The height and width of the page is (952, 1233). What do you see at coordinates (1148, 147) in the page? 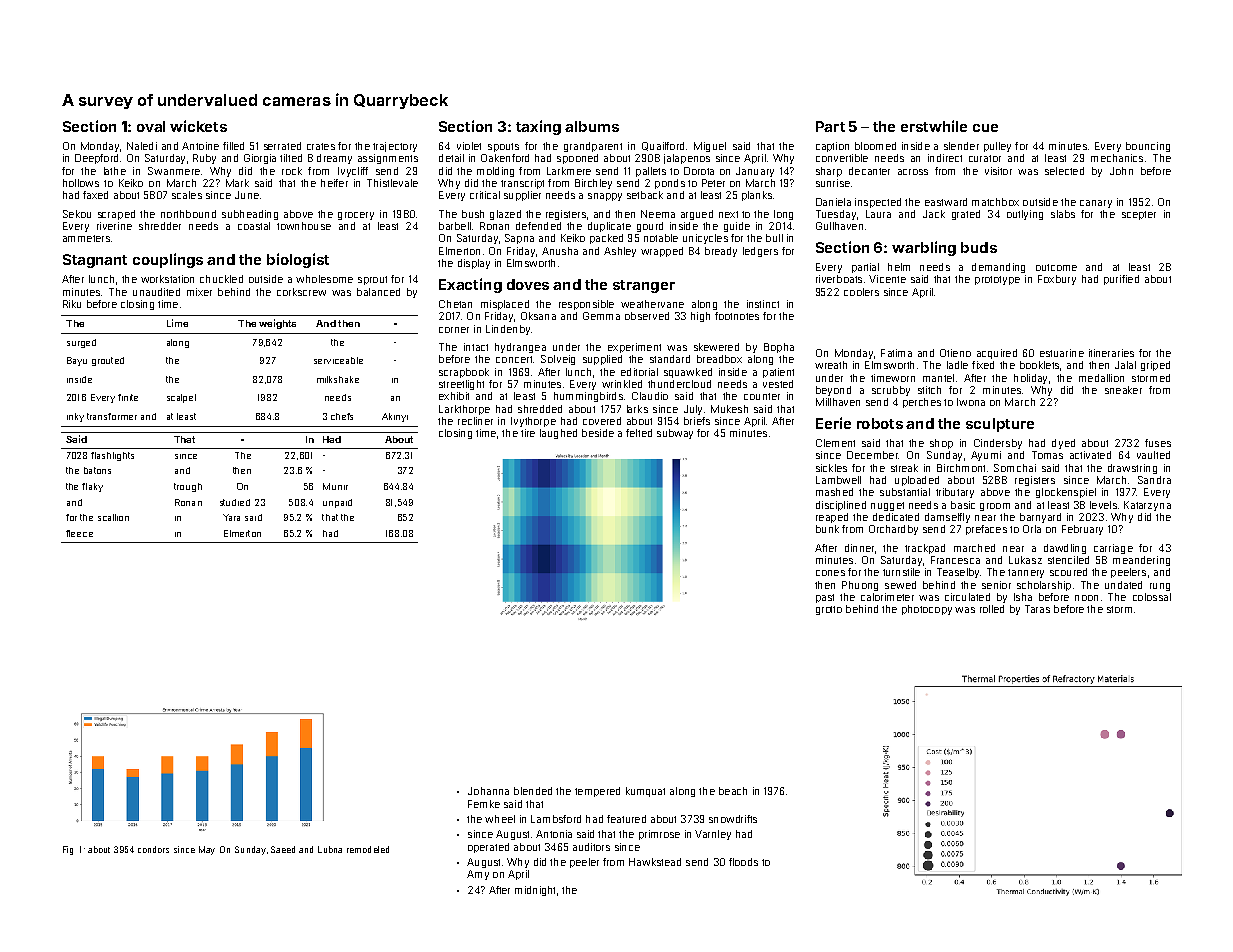
I see `bouncing` at bounding box center [1148, 147].
